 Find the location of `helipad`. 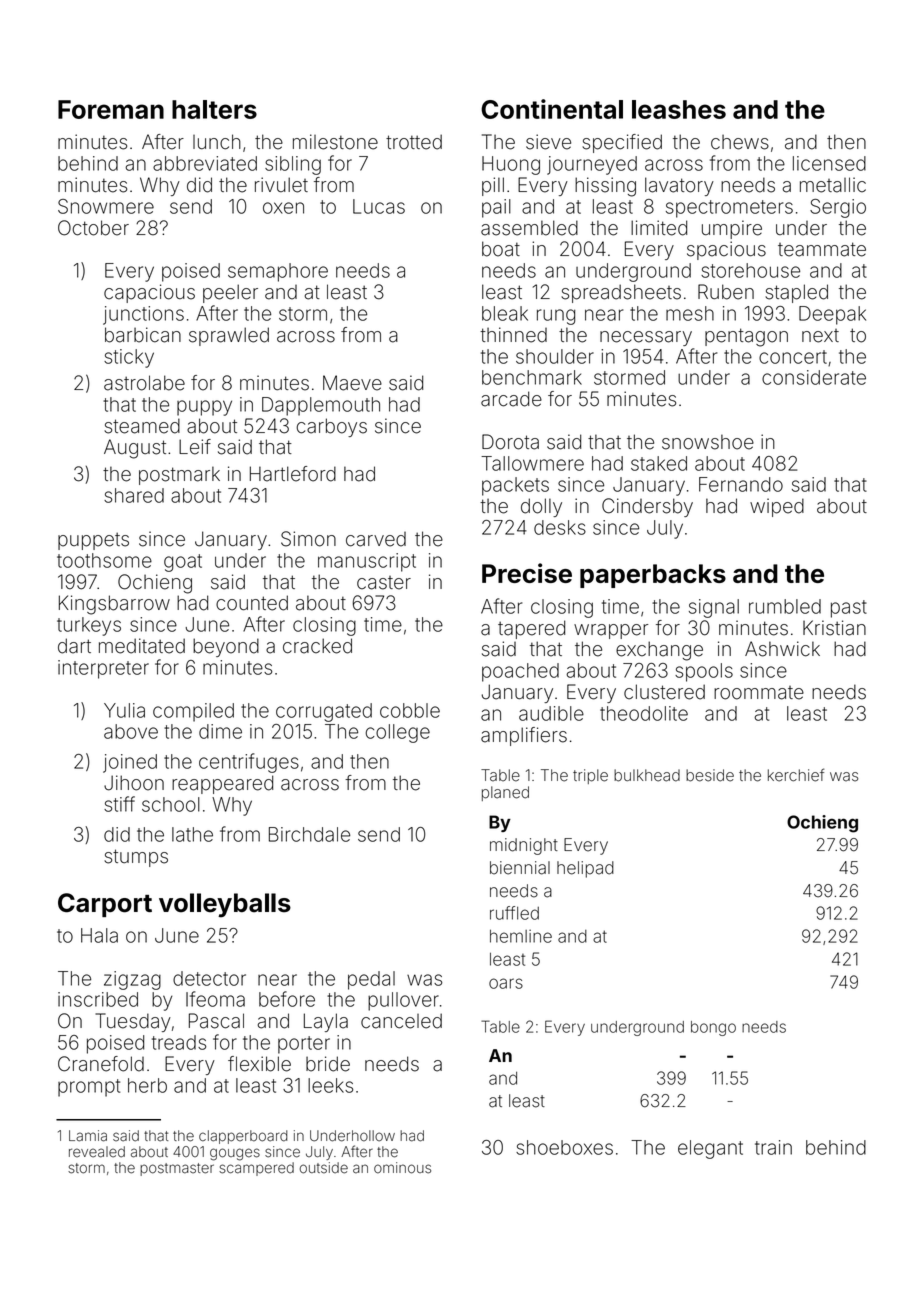

helipad is located at coordinates (585, 869).
